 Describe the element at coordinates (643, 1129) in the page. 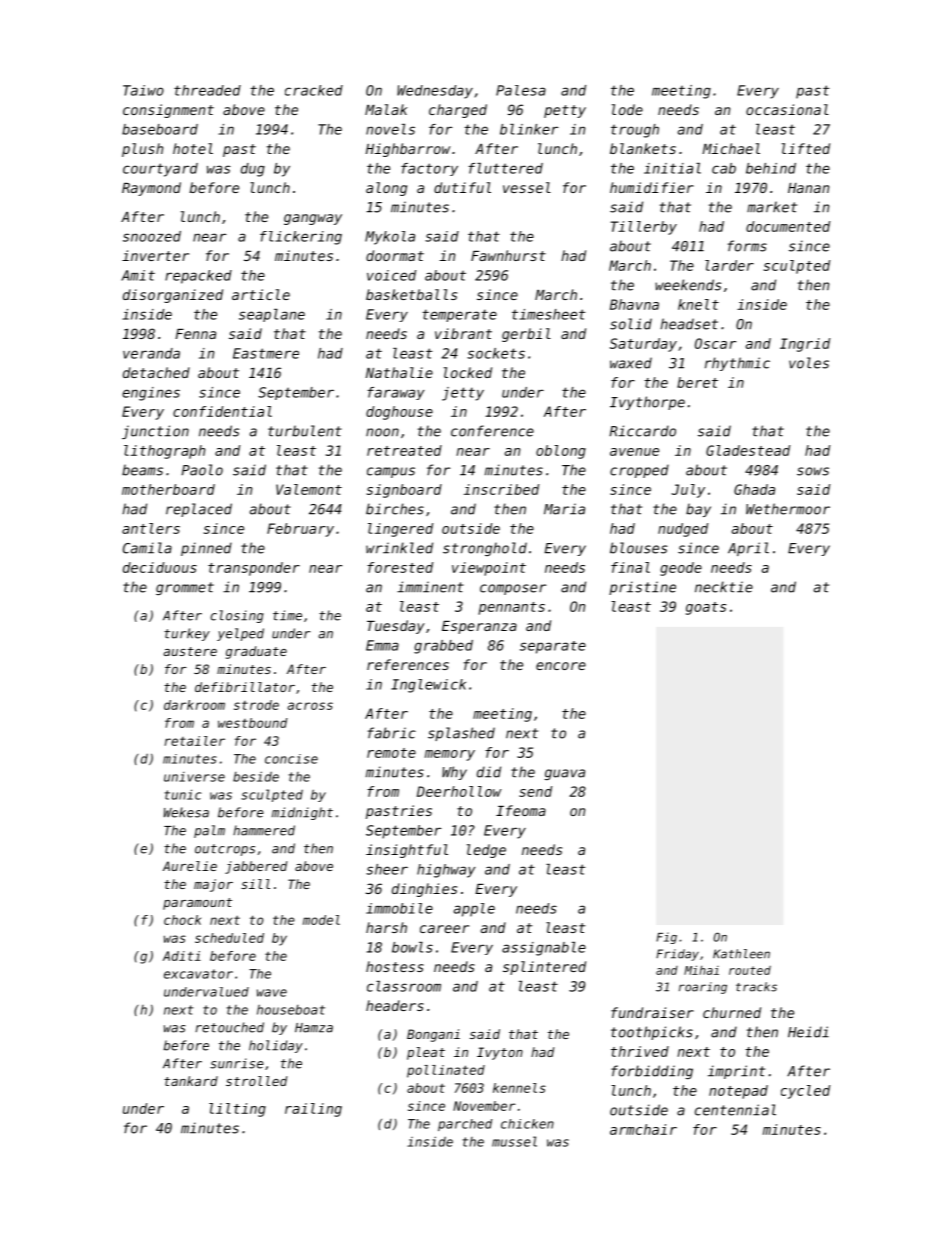

I see `armchair` at that location.
